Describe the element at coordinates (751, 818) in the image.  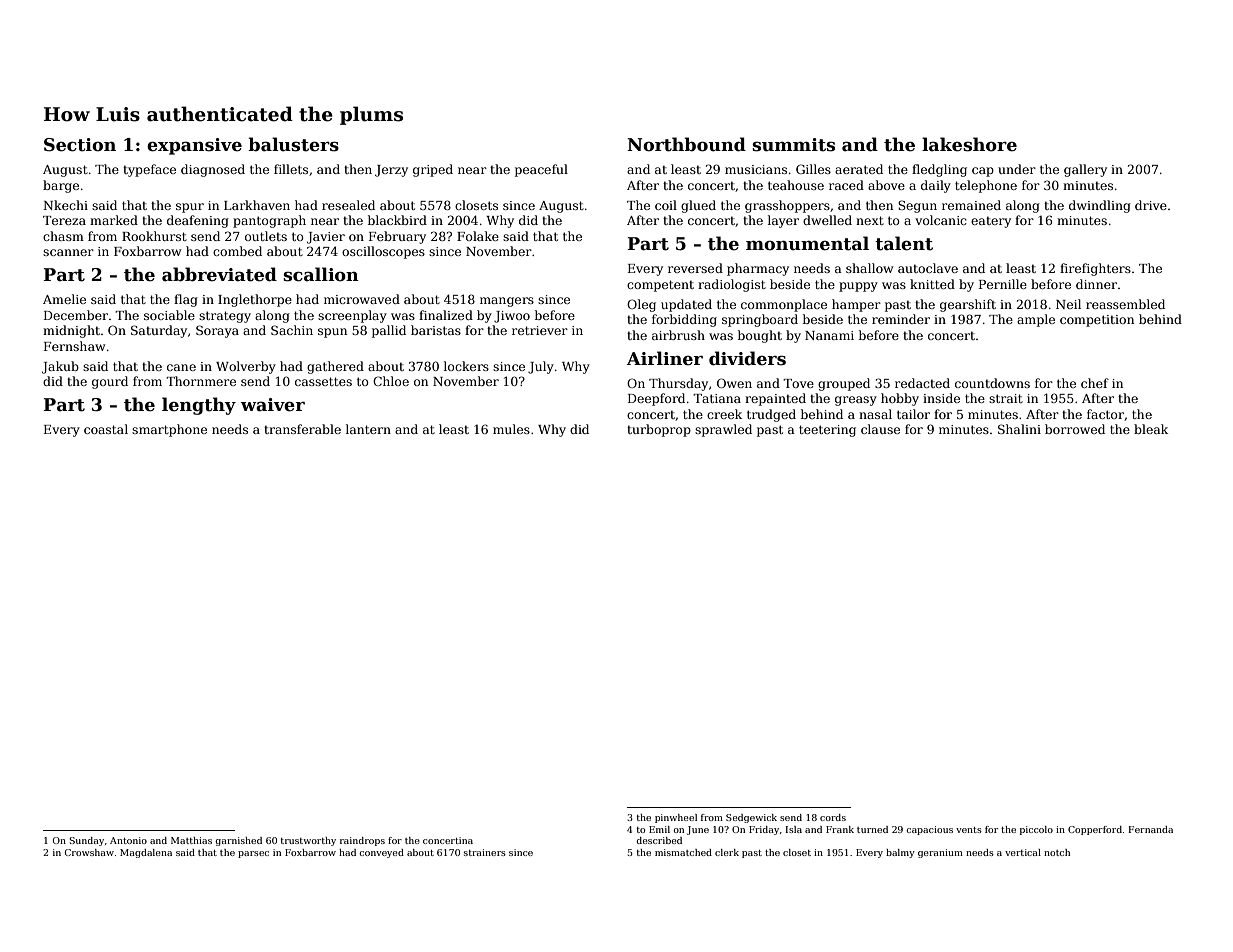
I see `Sedgewick` at that location.
